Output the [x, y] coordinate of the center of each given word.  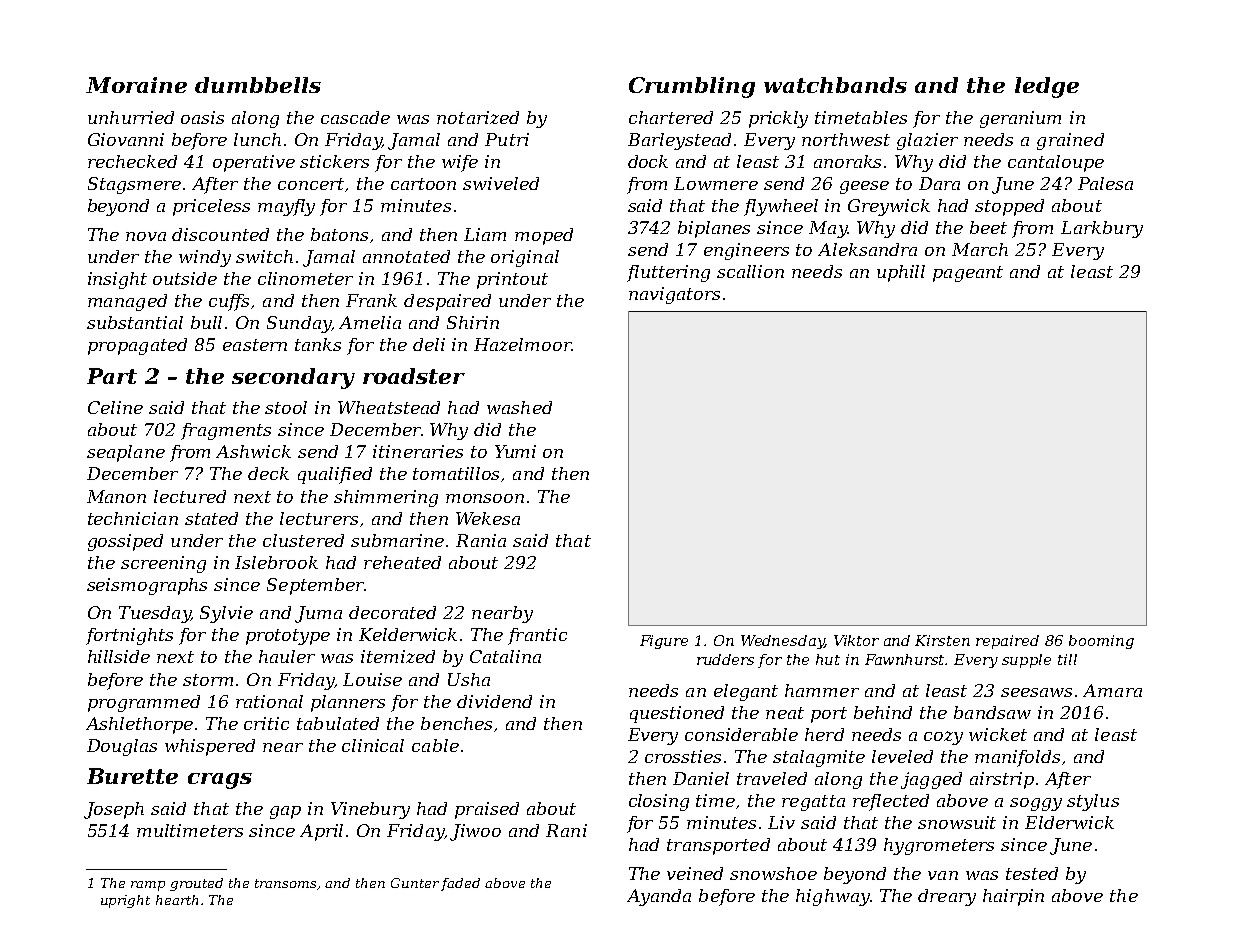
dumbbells [258, 85]
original [525, 258]
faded [460, 884]
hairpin [1013, 897]
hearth [177, 900]
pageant [968, 274]
